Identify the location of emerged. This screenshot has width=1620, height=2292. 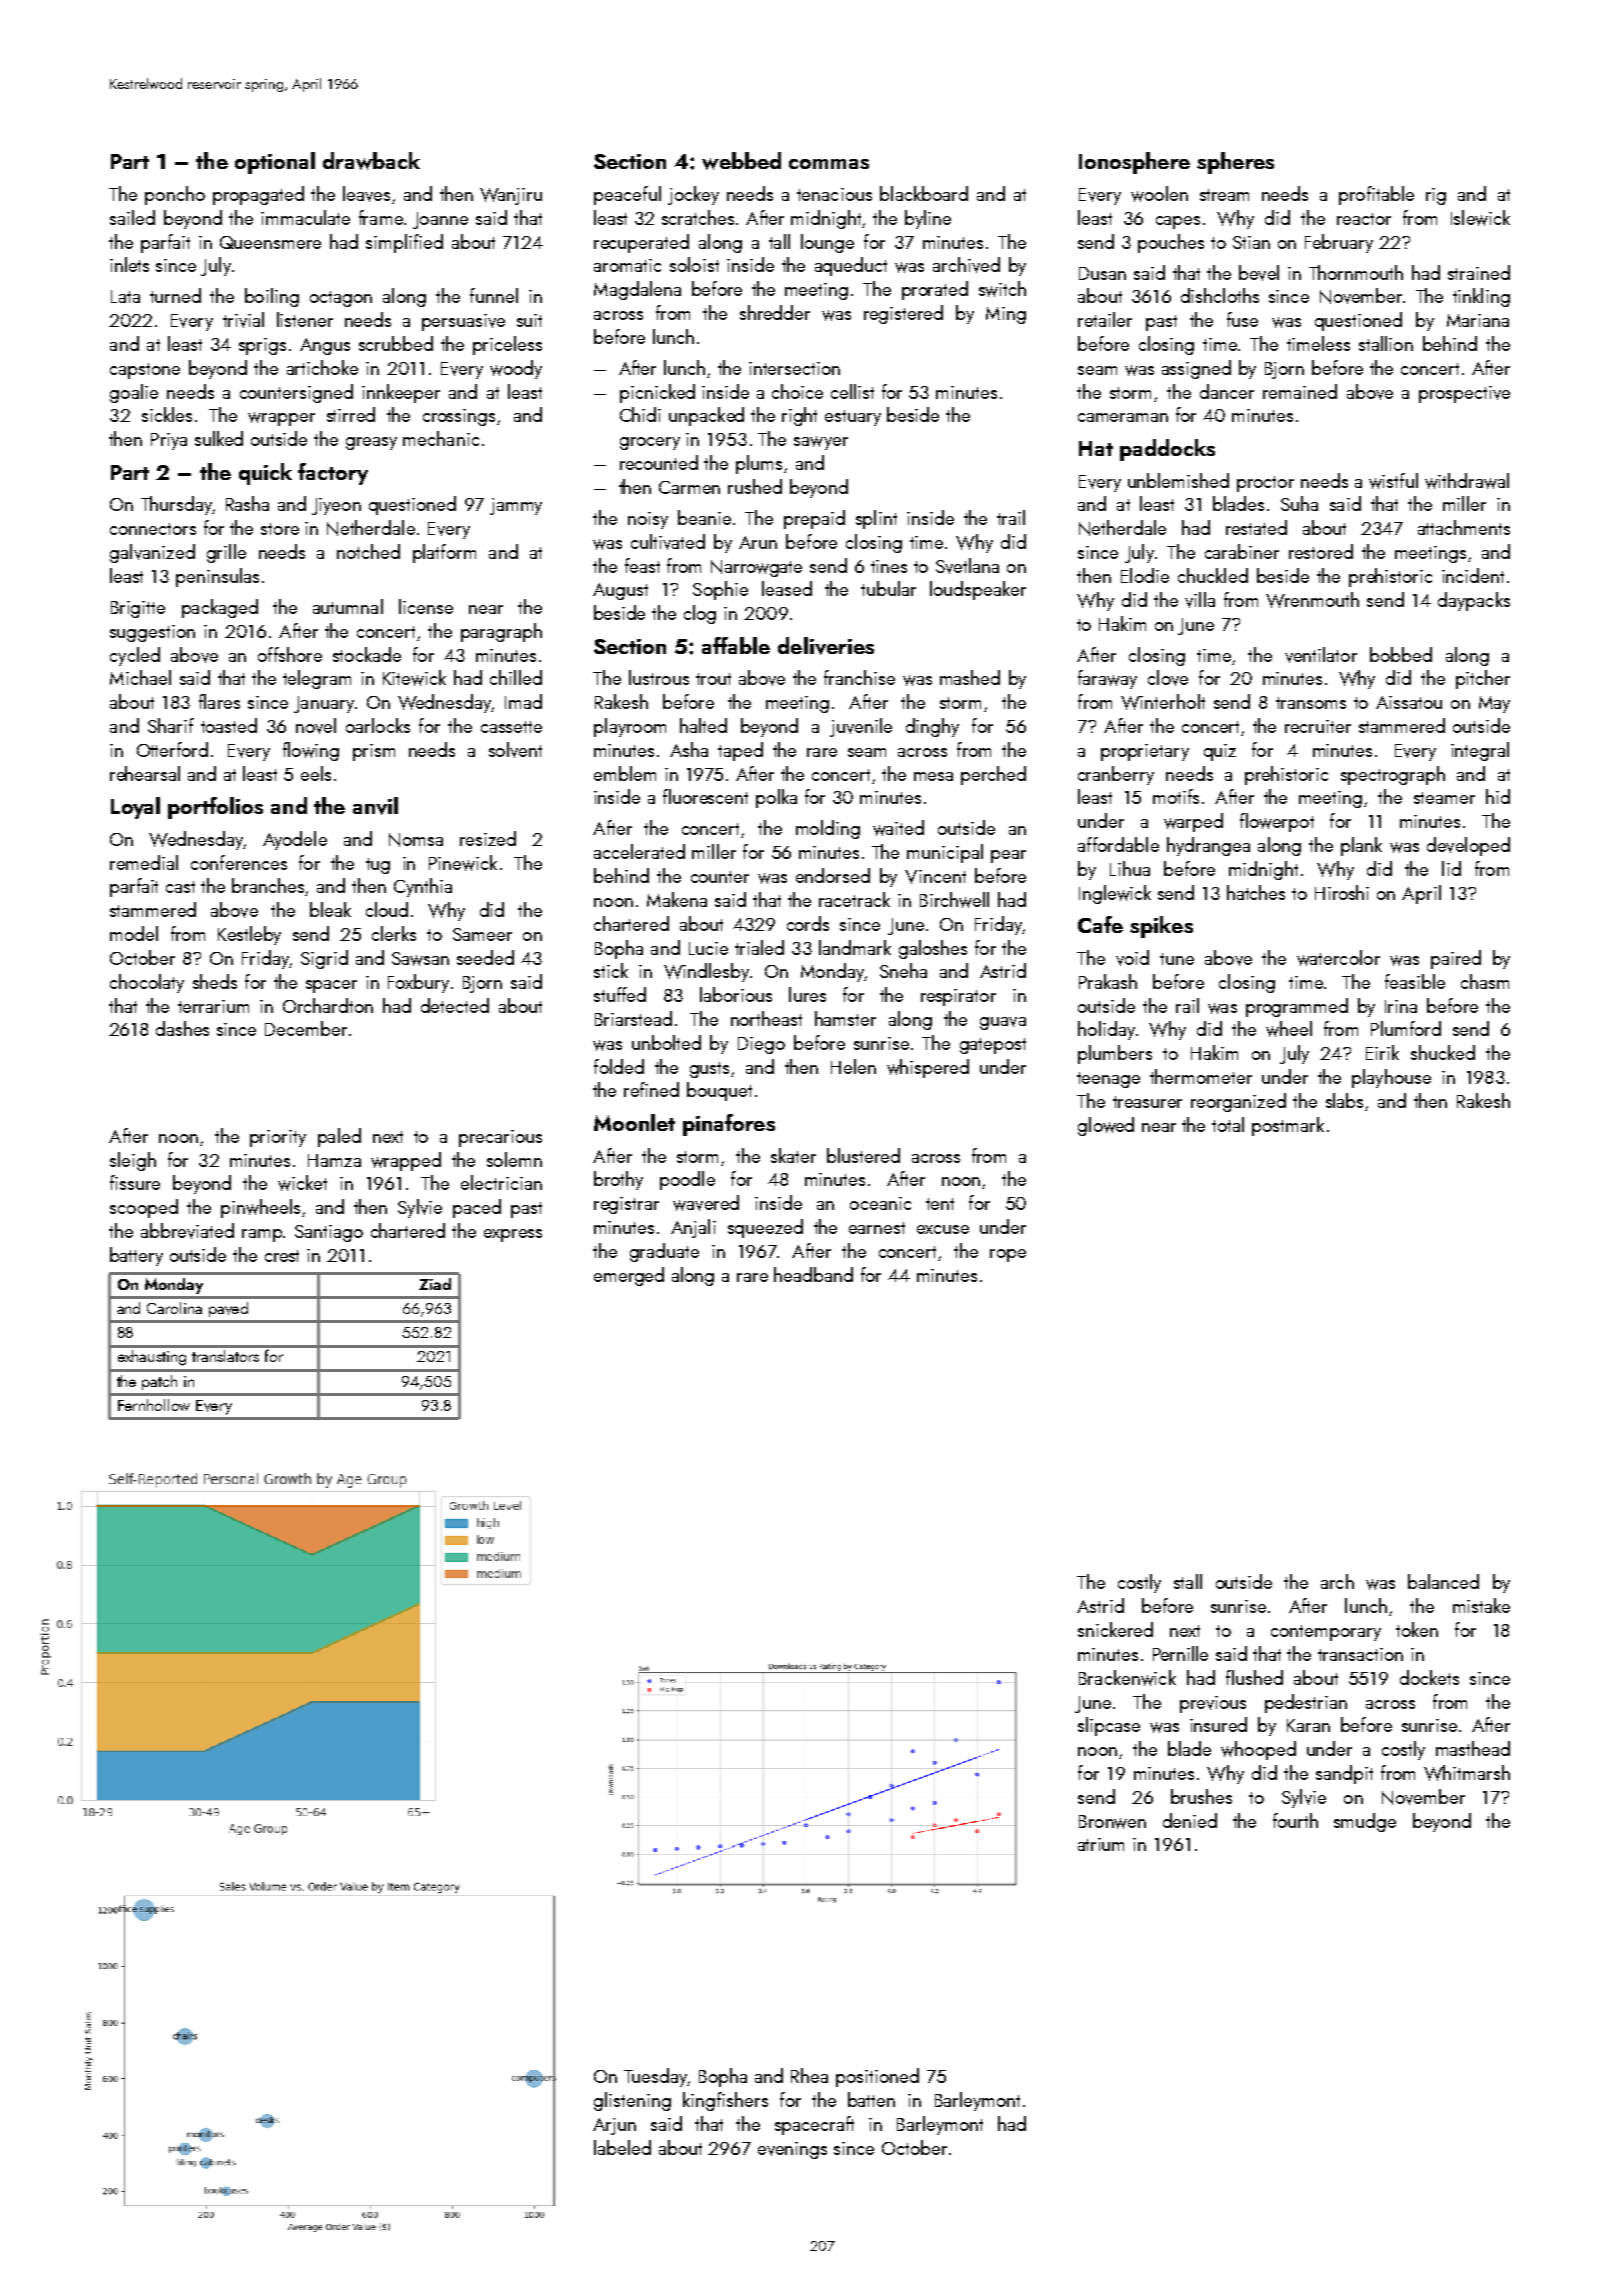
(629, 1276).
